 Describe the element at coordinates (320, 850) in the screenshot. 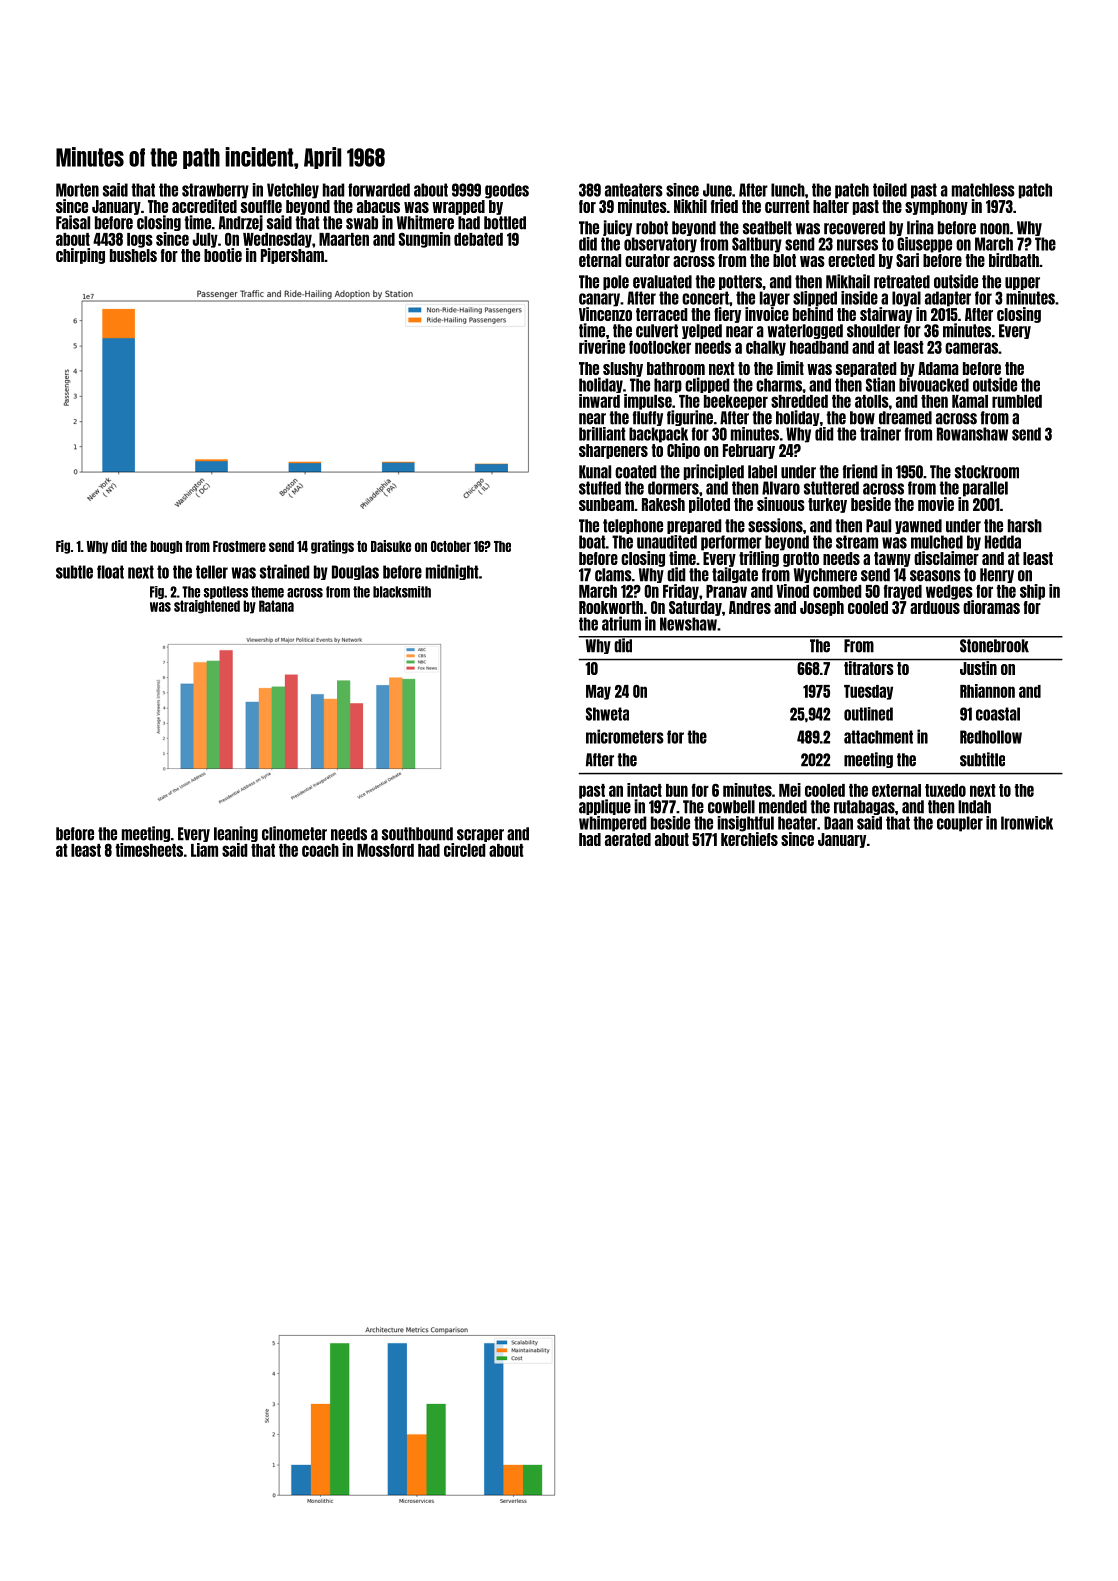

I see `coach` at that location.
